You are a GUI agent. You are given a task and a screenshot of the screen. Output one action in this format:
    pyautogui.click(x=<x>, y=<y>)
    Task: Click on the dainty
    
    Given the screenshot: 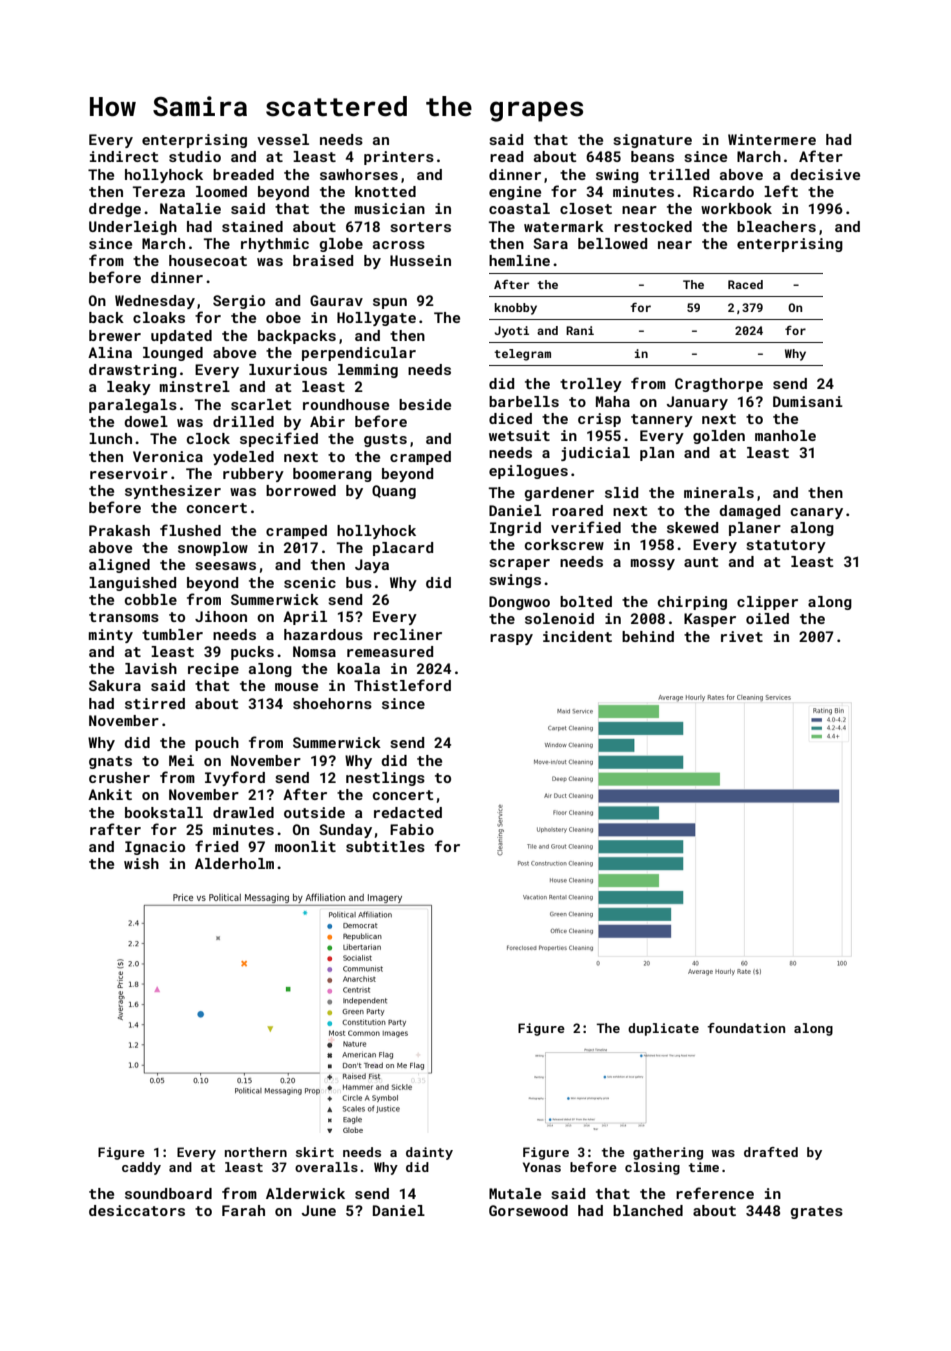 What is the action you would take?
    pyautogui.click(x=429, y=1153)
